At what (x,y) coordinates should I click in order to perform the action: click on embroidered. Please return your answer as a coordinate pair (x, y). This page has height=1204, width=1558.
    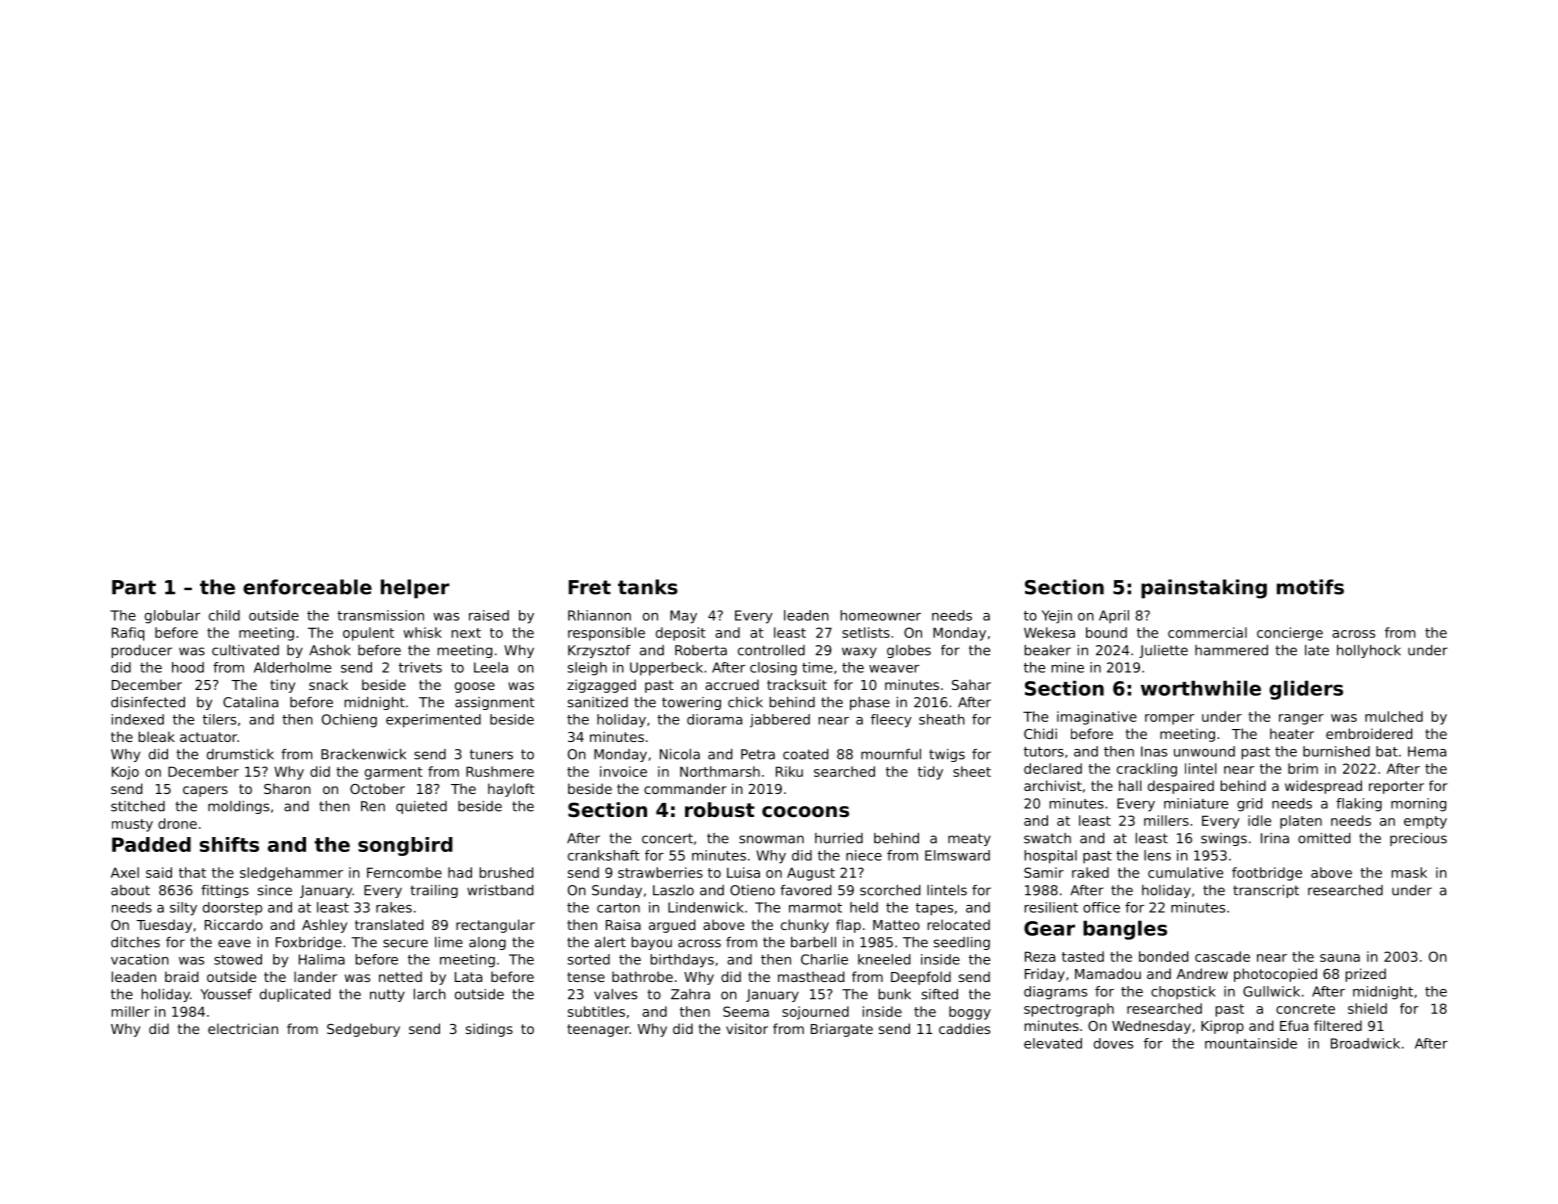
    Looking at the image, I should click on (1369, 733).
